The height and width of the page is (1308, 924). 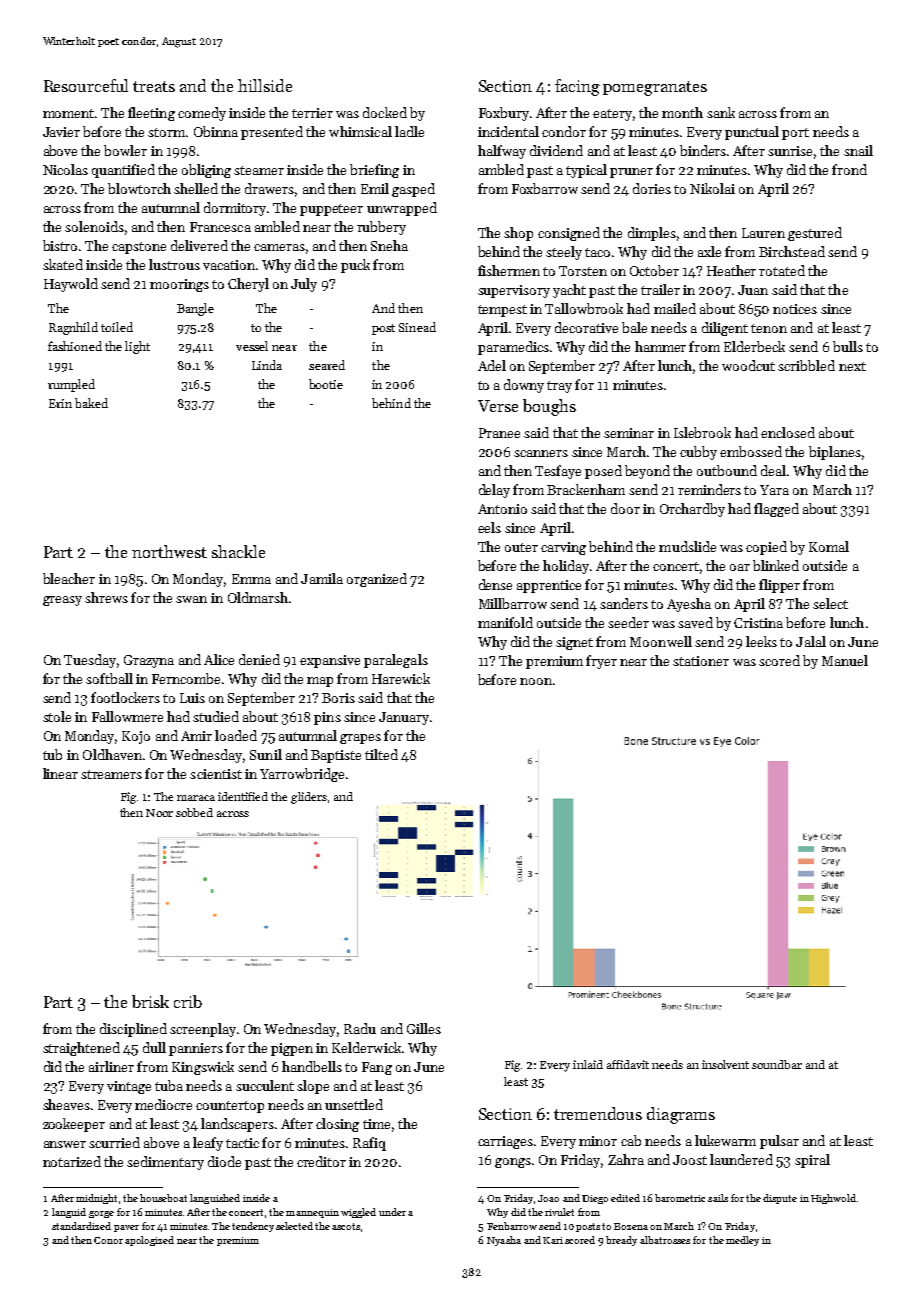 I want to click on Moonwell, so click(x=661, y=641).
